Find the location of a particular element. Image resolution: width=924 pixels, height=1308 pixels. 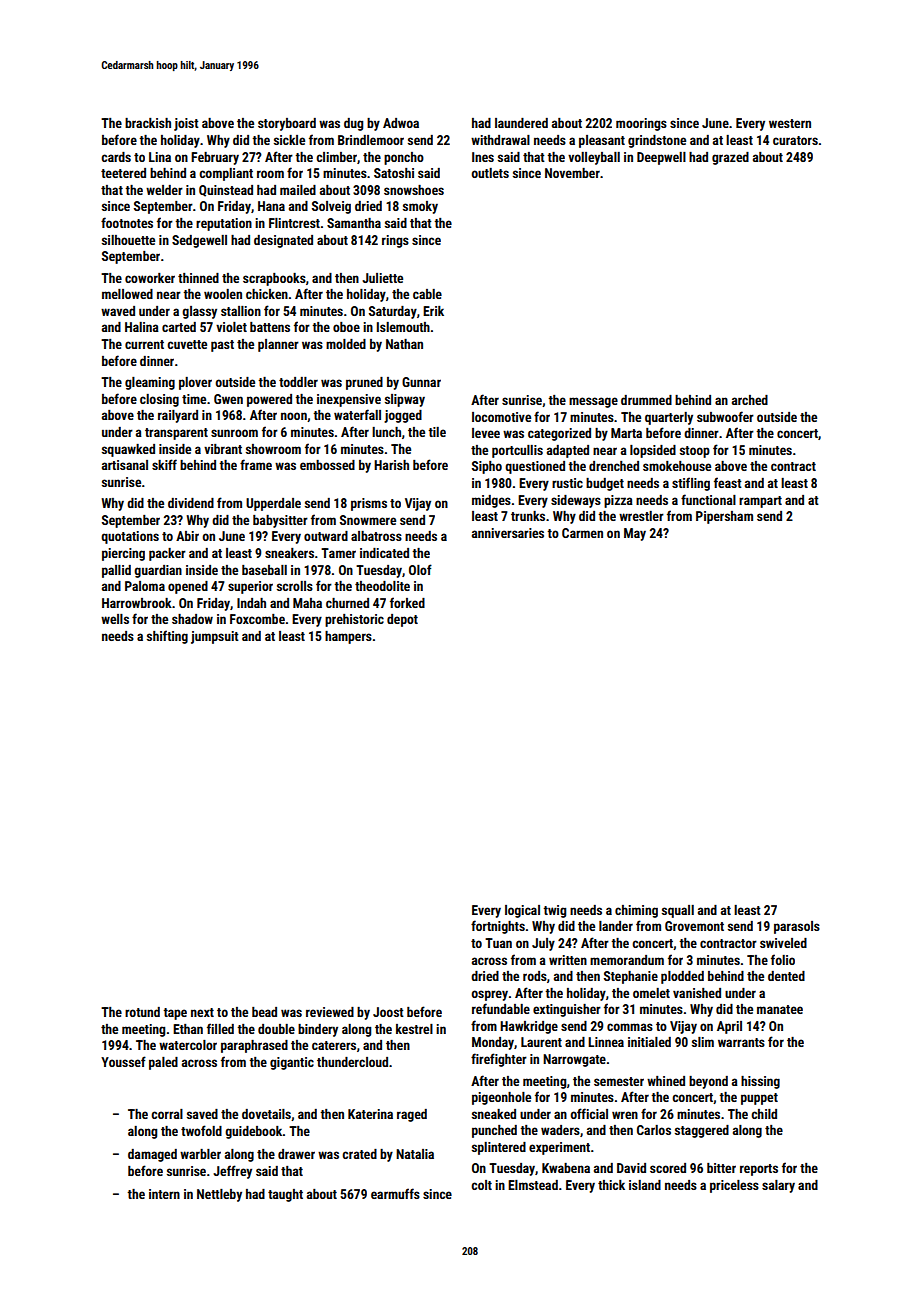

damaged is located at coordinates (152, 1155).
